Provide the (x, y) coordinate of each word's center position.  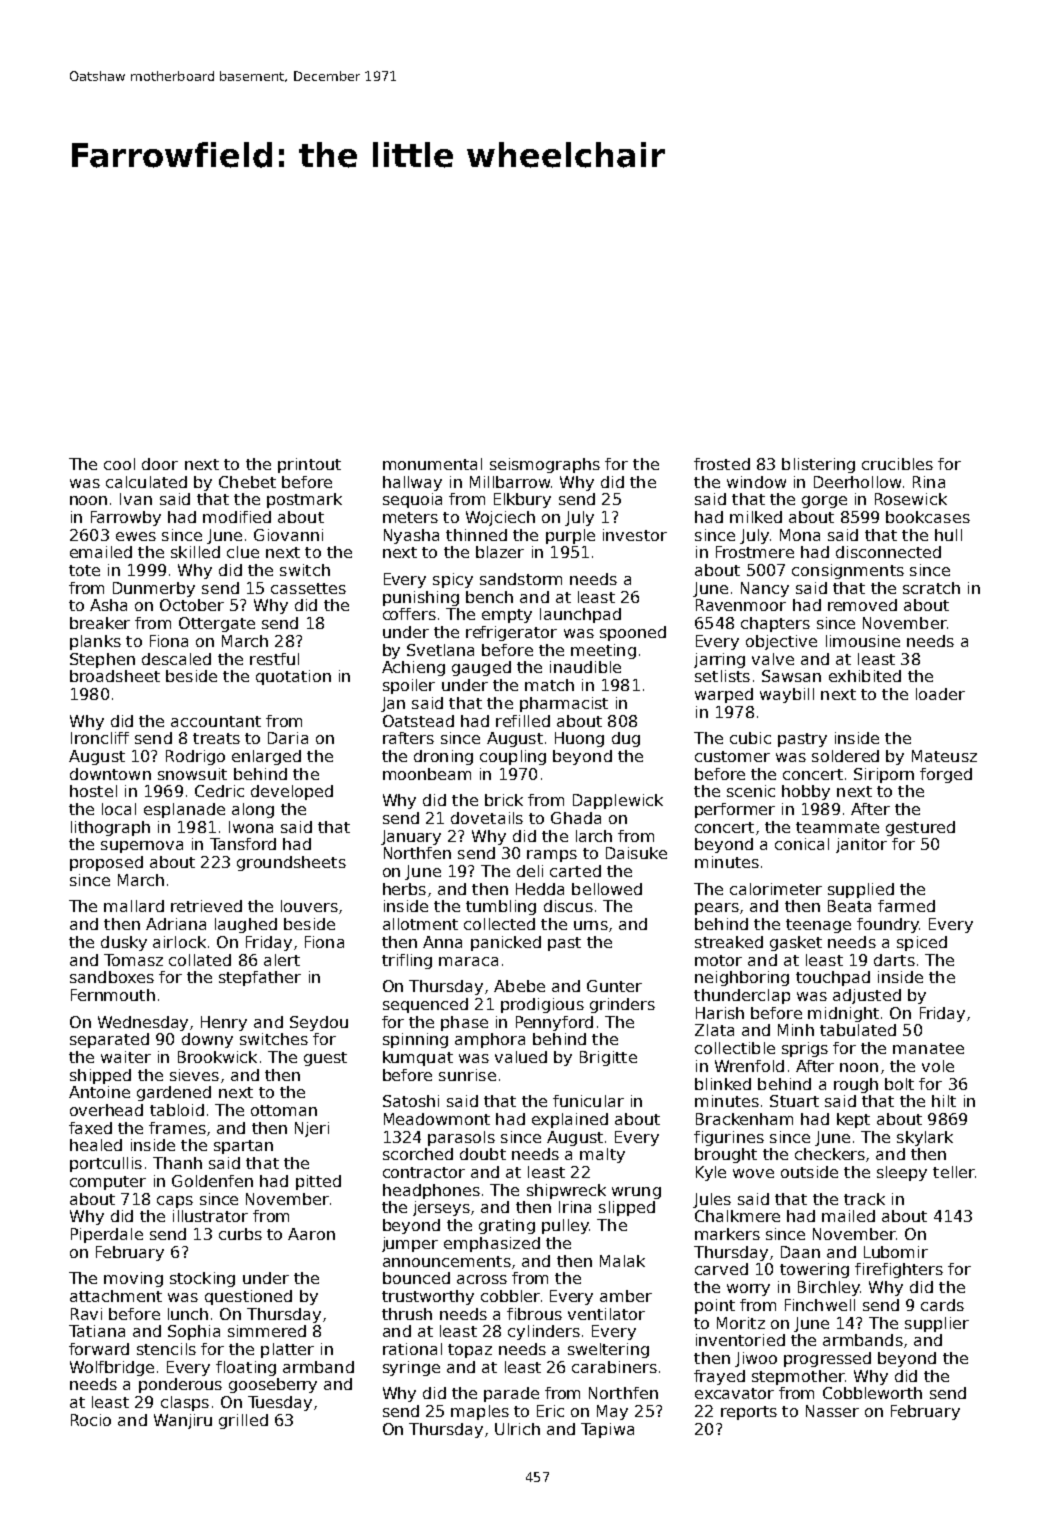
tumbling (501, 907)
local (119, 809)
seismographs (545, 465)
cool (119, 464)
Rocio (91, 1420)
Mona (800, 535)
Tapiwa (607, 1430)
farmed (906, 906)
